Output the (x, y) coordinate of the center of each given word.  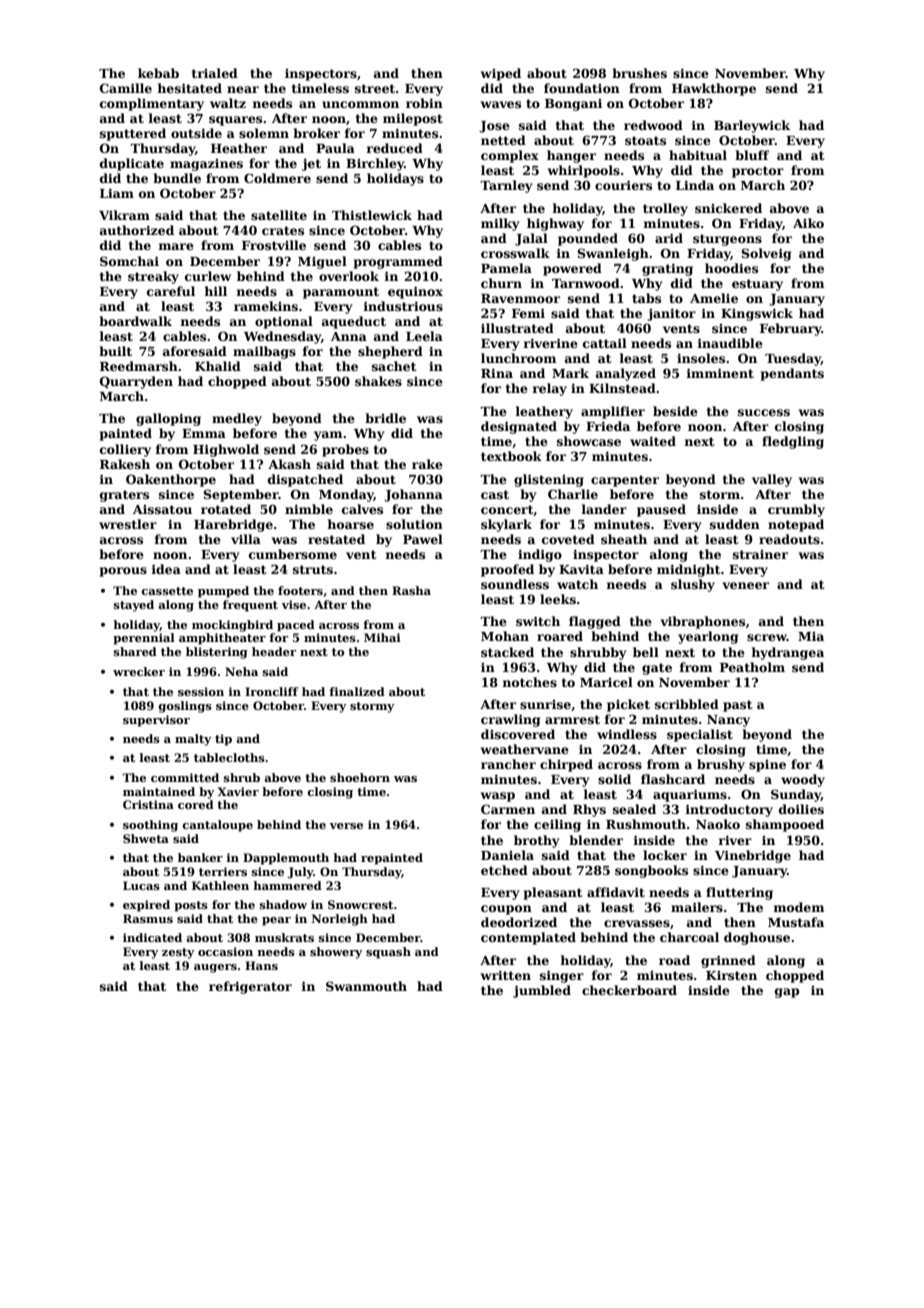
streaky (153, 277)
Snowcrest (360, 904)
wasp (498, 797)
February (791, 329)
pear (276, 921)
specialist (700, 735)
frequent (250, 606)
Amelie (714, 298)
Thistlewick (372, 215)
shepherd (390, 352)
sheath (624, 539)
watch (577, 584)
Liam (117, 193)
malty (193, 740)
